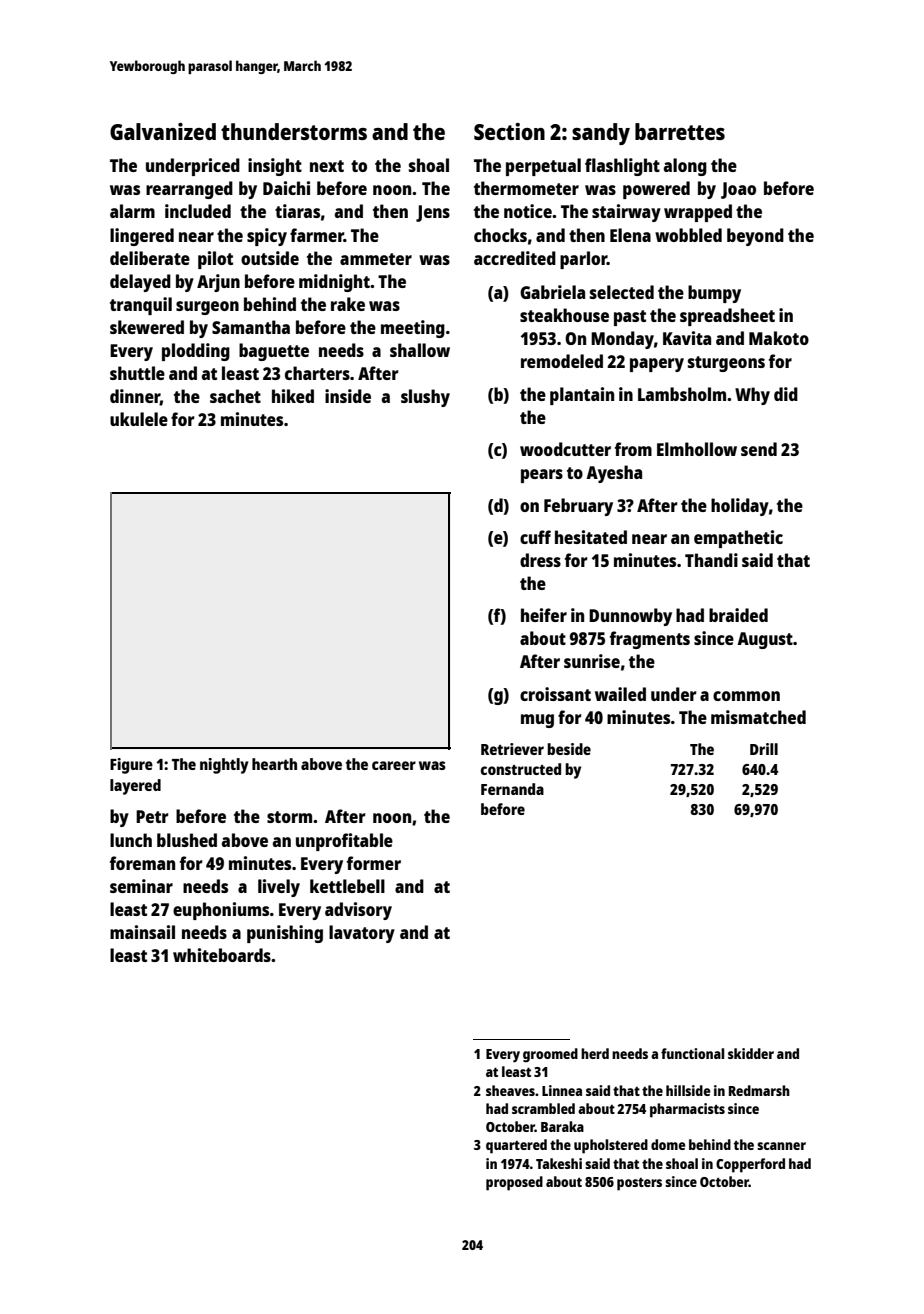  Describe the element at coordinates (394, 765) in the screenshot. I see `career` at that location.
